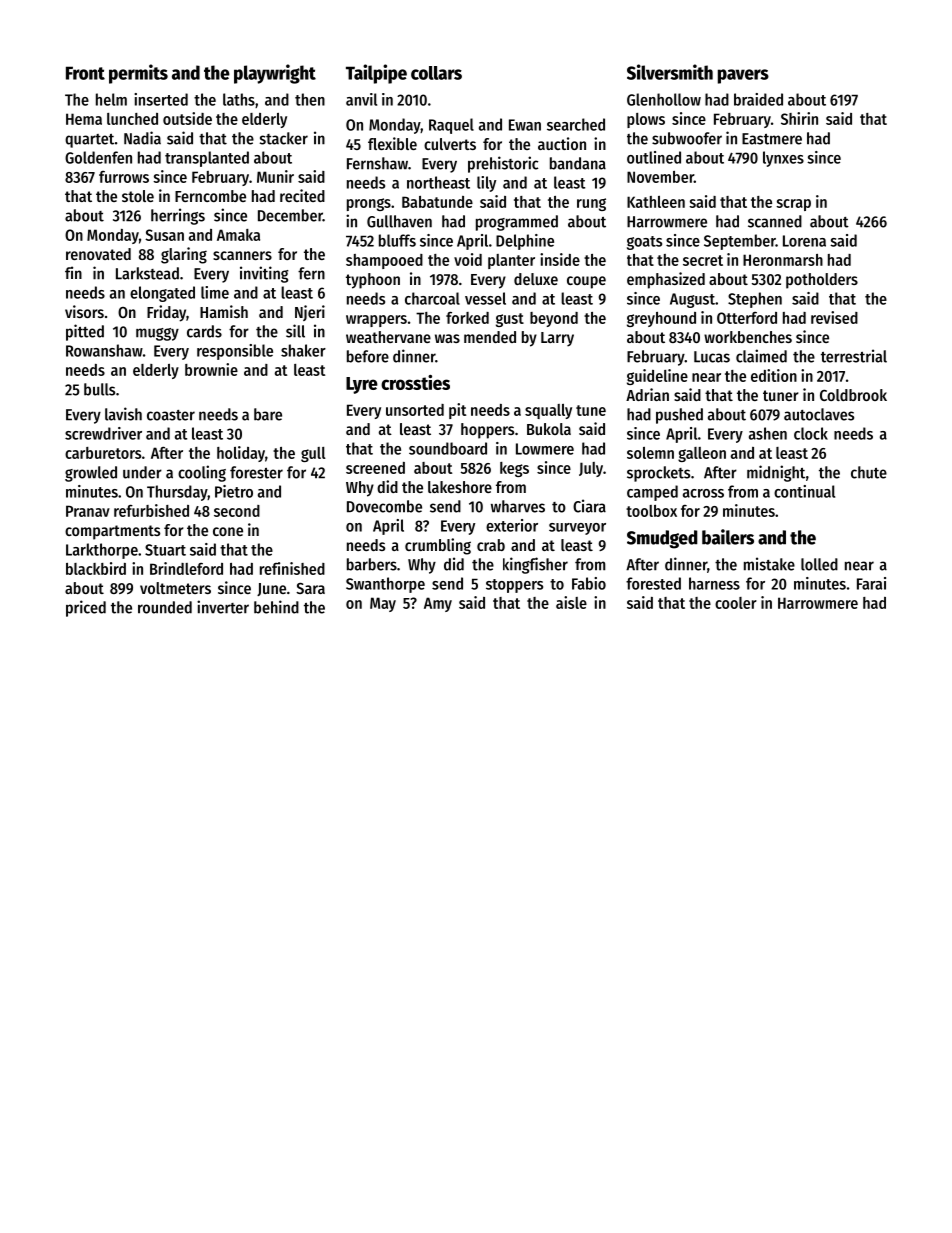 This screenshot has height=1233, width=952. Describe the element at coordinates (783, 159) in the screenshot. I see `lynxes` at that location.
